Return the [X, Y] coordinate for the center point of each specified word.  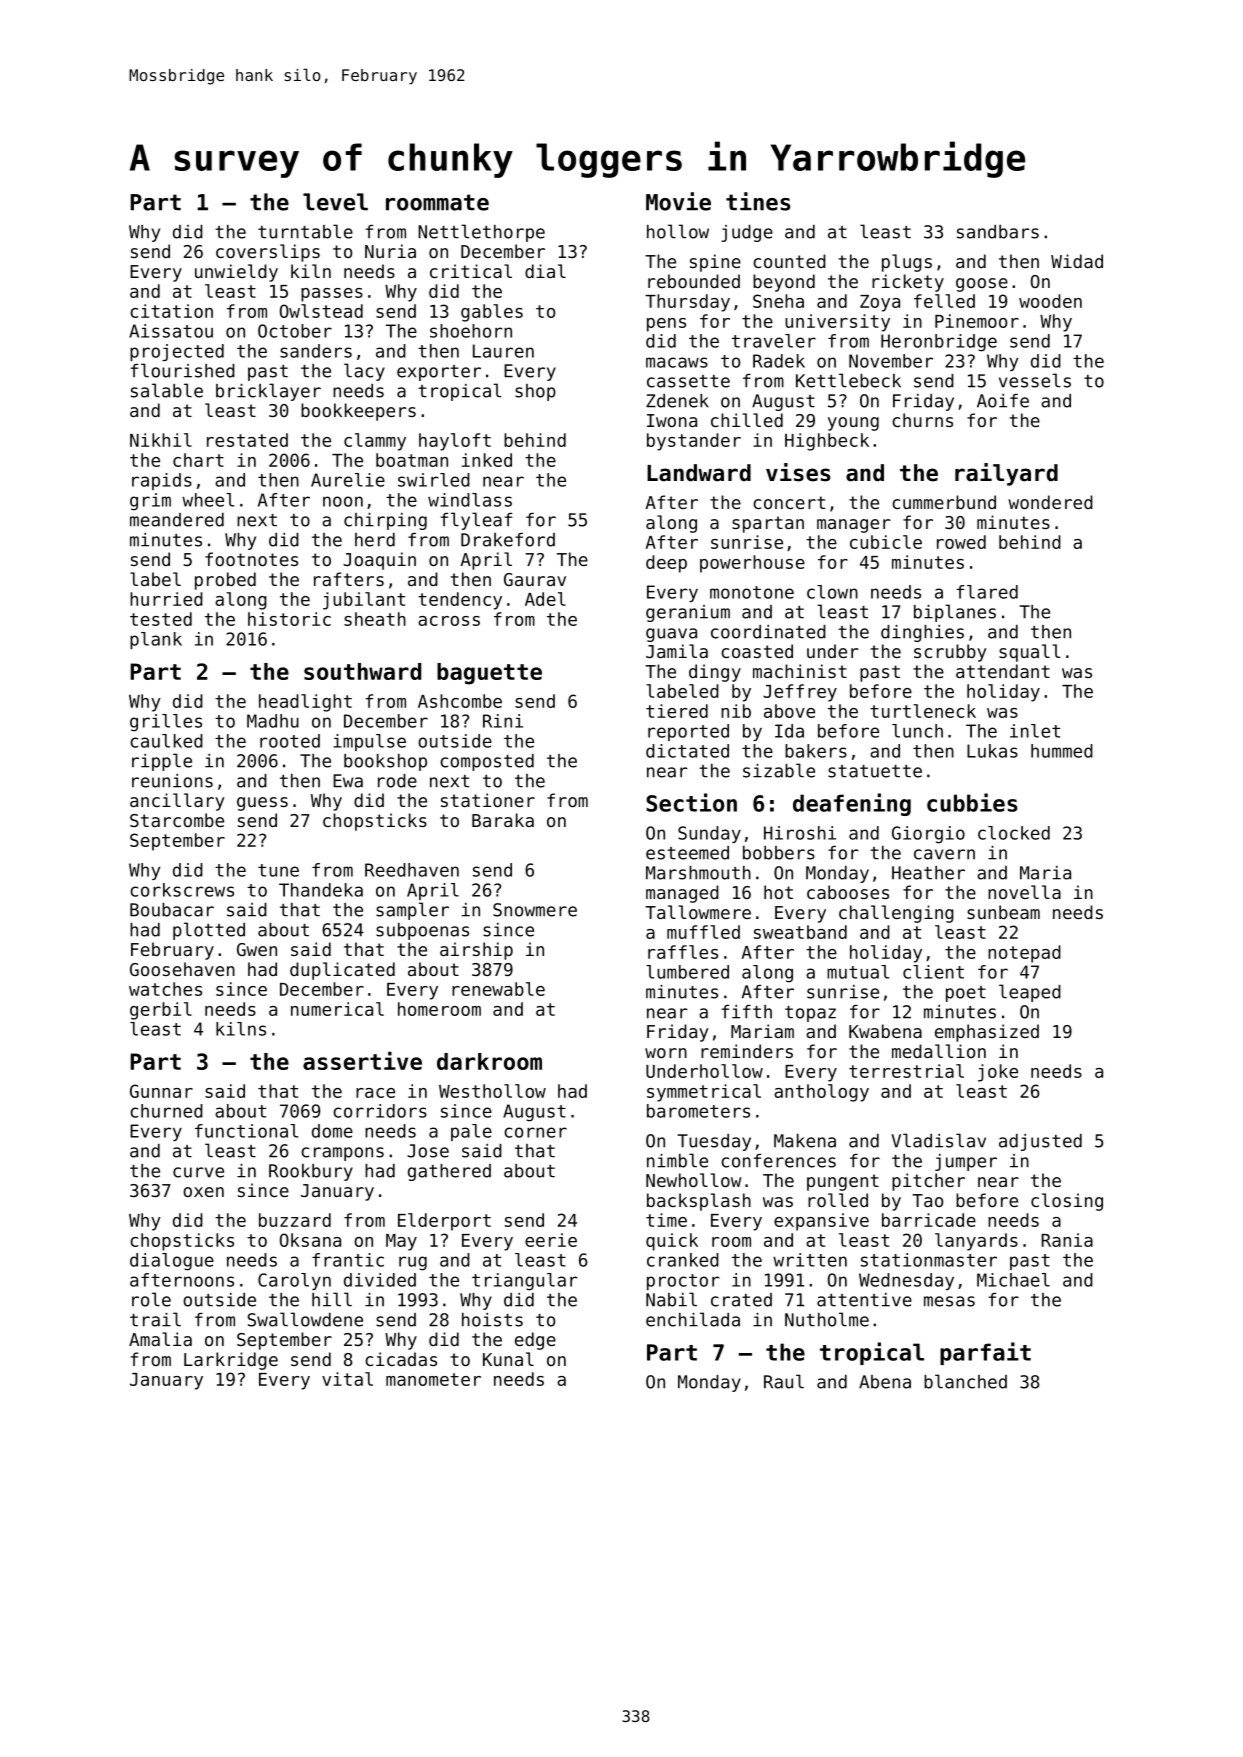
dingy [715, 673]
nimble [677, 1160]
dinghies [922, 633]
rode [397, 781]
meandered [177, 520]
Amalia [160, 1339]
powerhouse [752, 564]
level [335, 202]
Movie [678, 201]
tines [758, 201]
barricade [929, 1220]
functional [246, 1131]
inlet [1035, 731]
